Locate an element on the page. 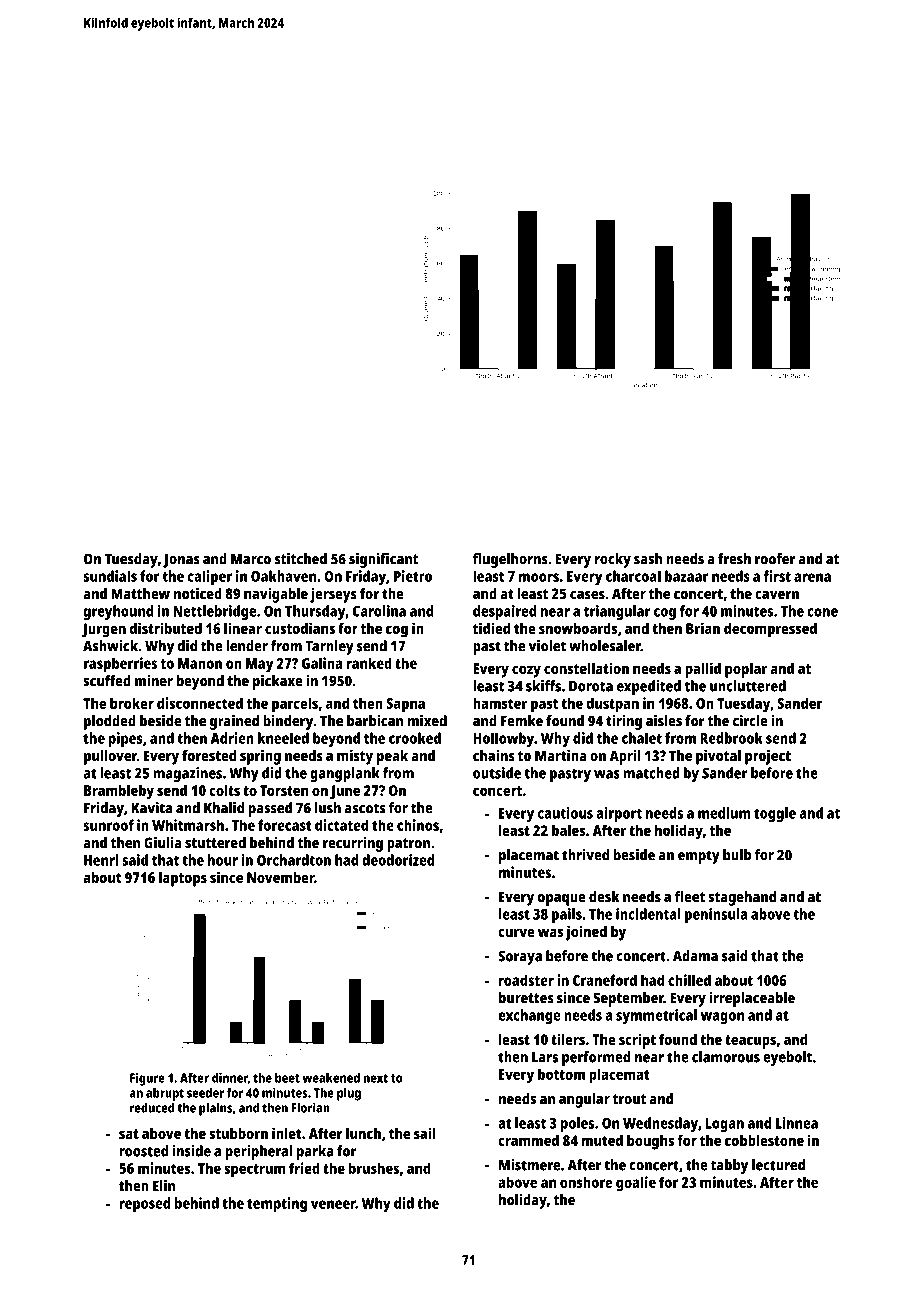 The width and height of the page is (924, 1308). bulb is located at coordinates (737, 855).
